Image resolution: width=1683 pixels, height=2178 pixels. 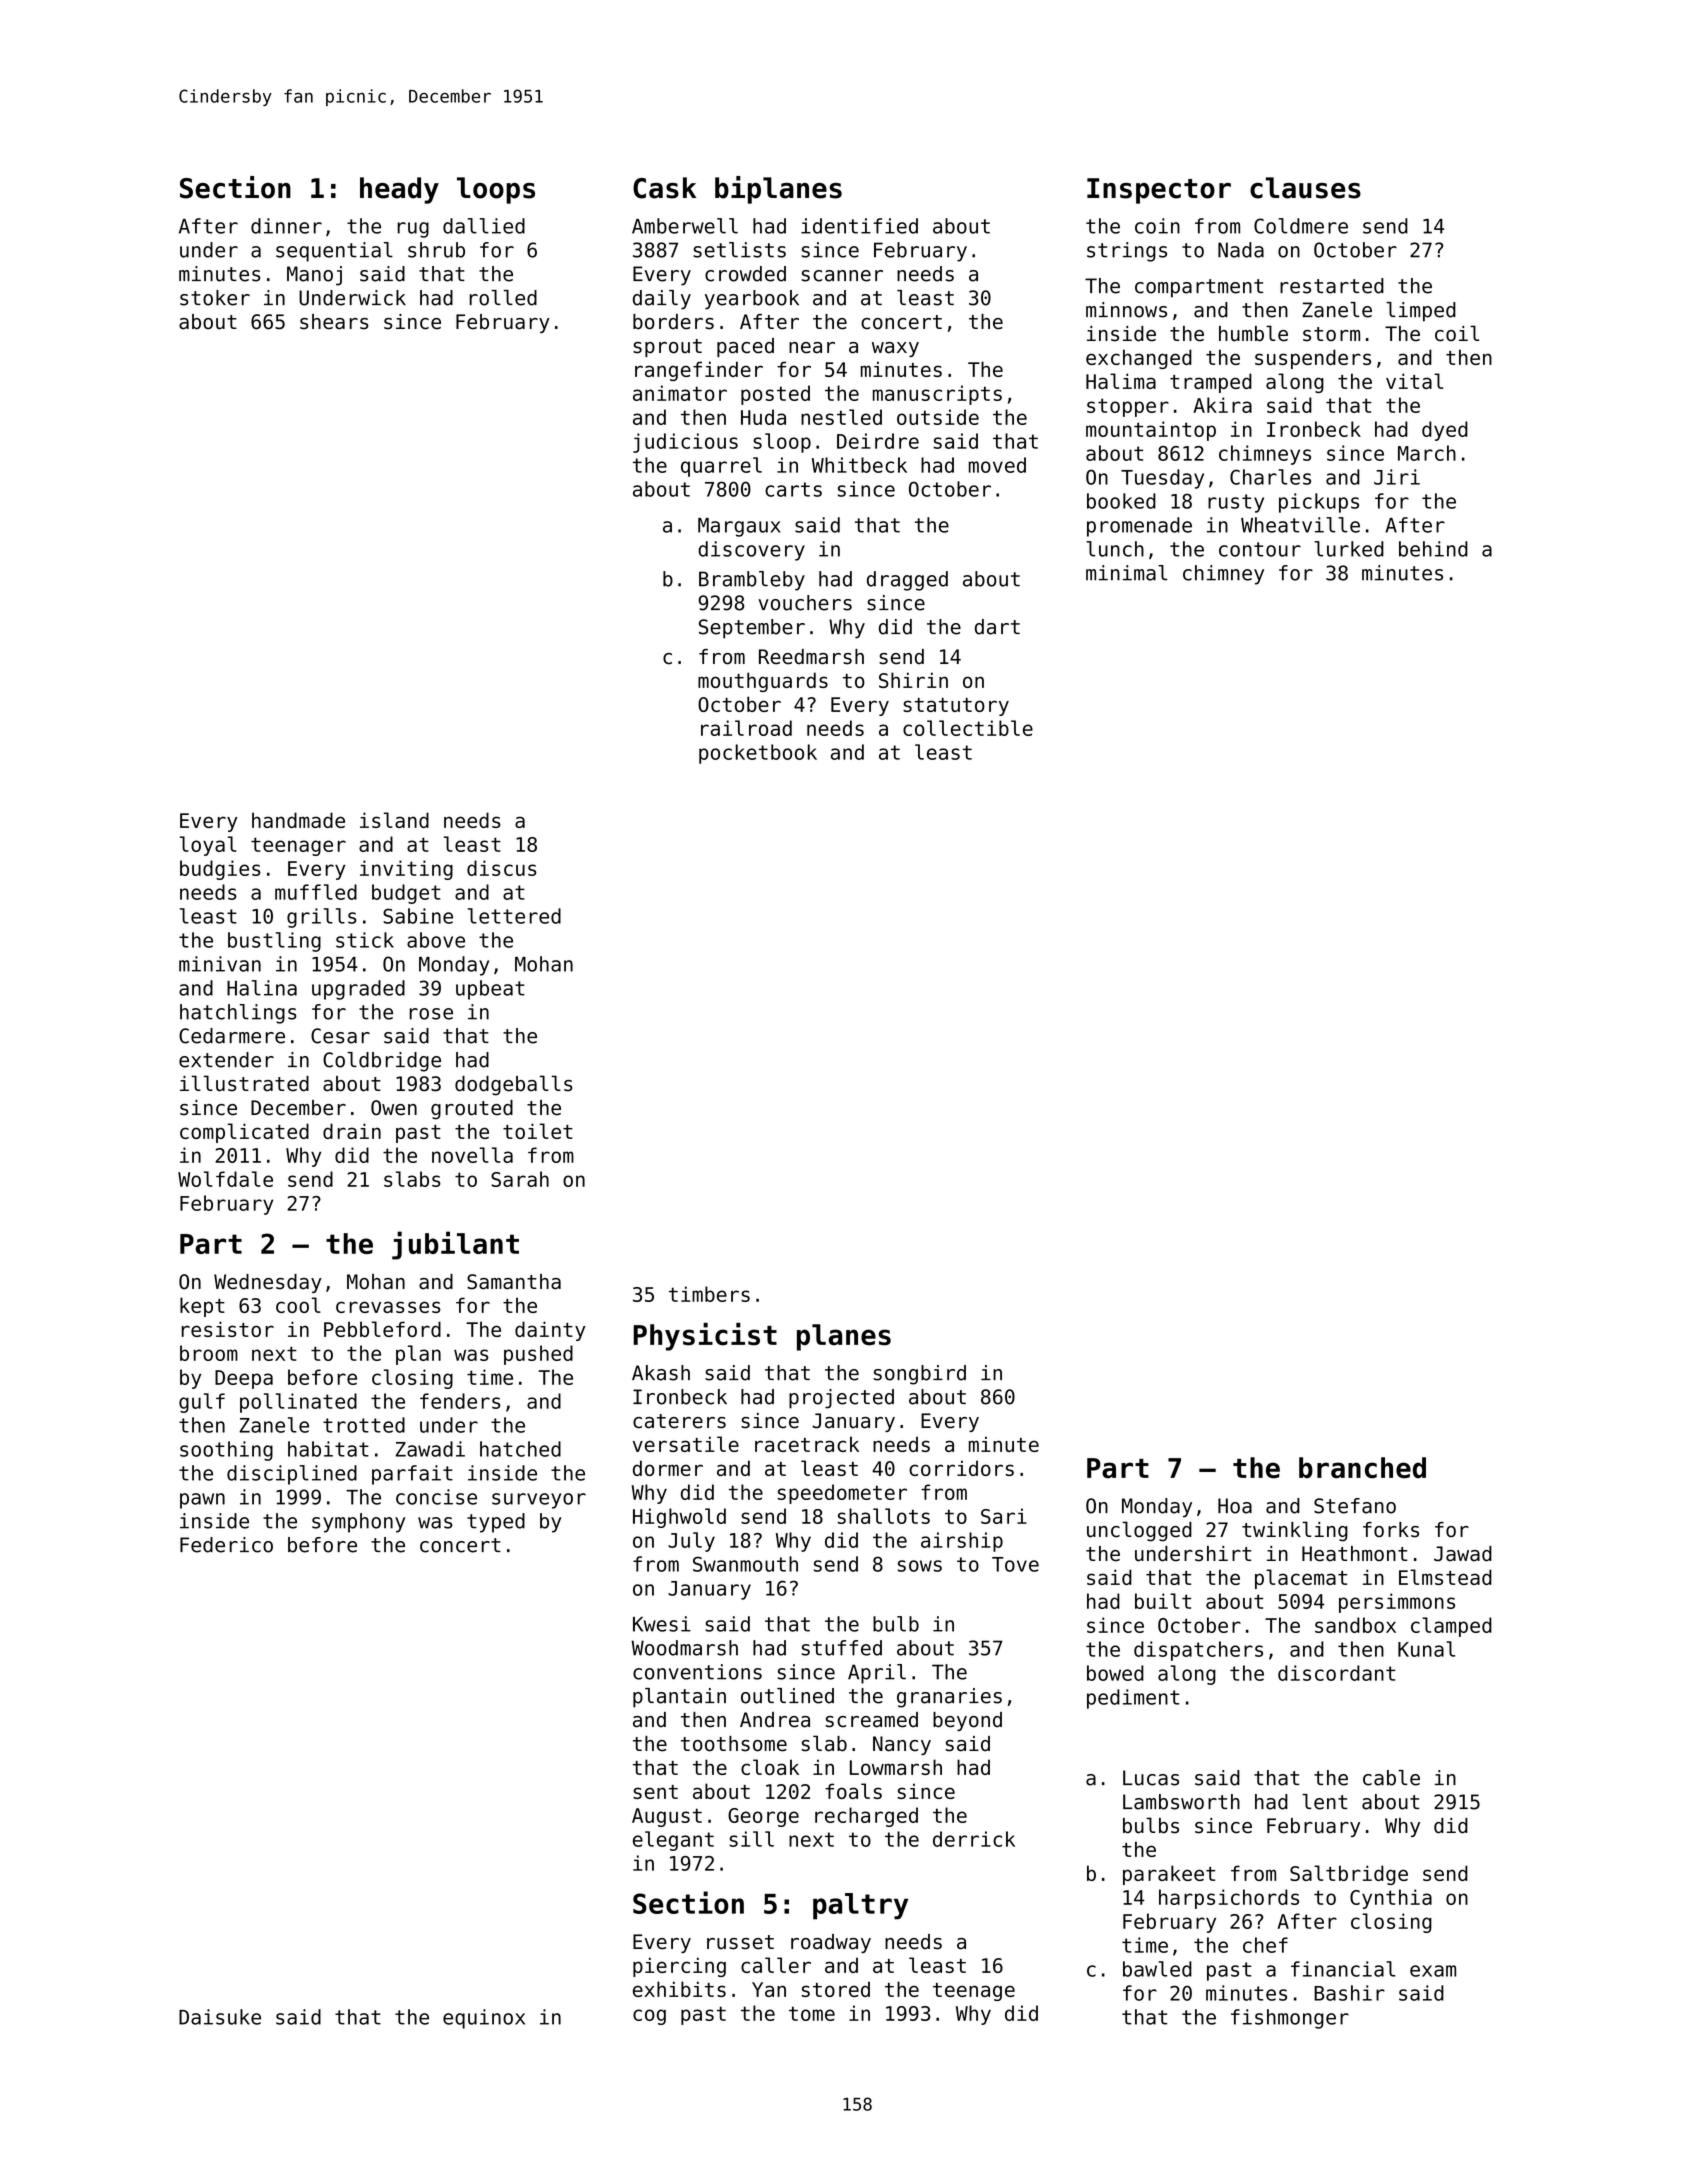 What do you see at coordinates (763, 1817) in the page?
I see `George` at bounding box center [763, 1817].
